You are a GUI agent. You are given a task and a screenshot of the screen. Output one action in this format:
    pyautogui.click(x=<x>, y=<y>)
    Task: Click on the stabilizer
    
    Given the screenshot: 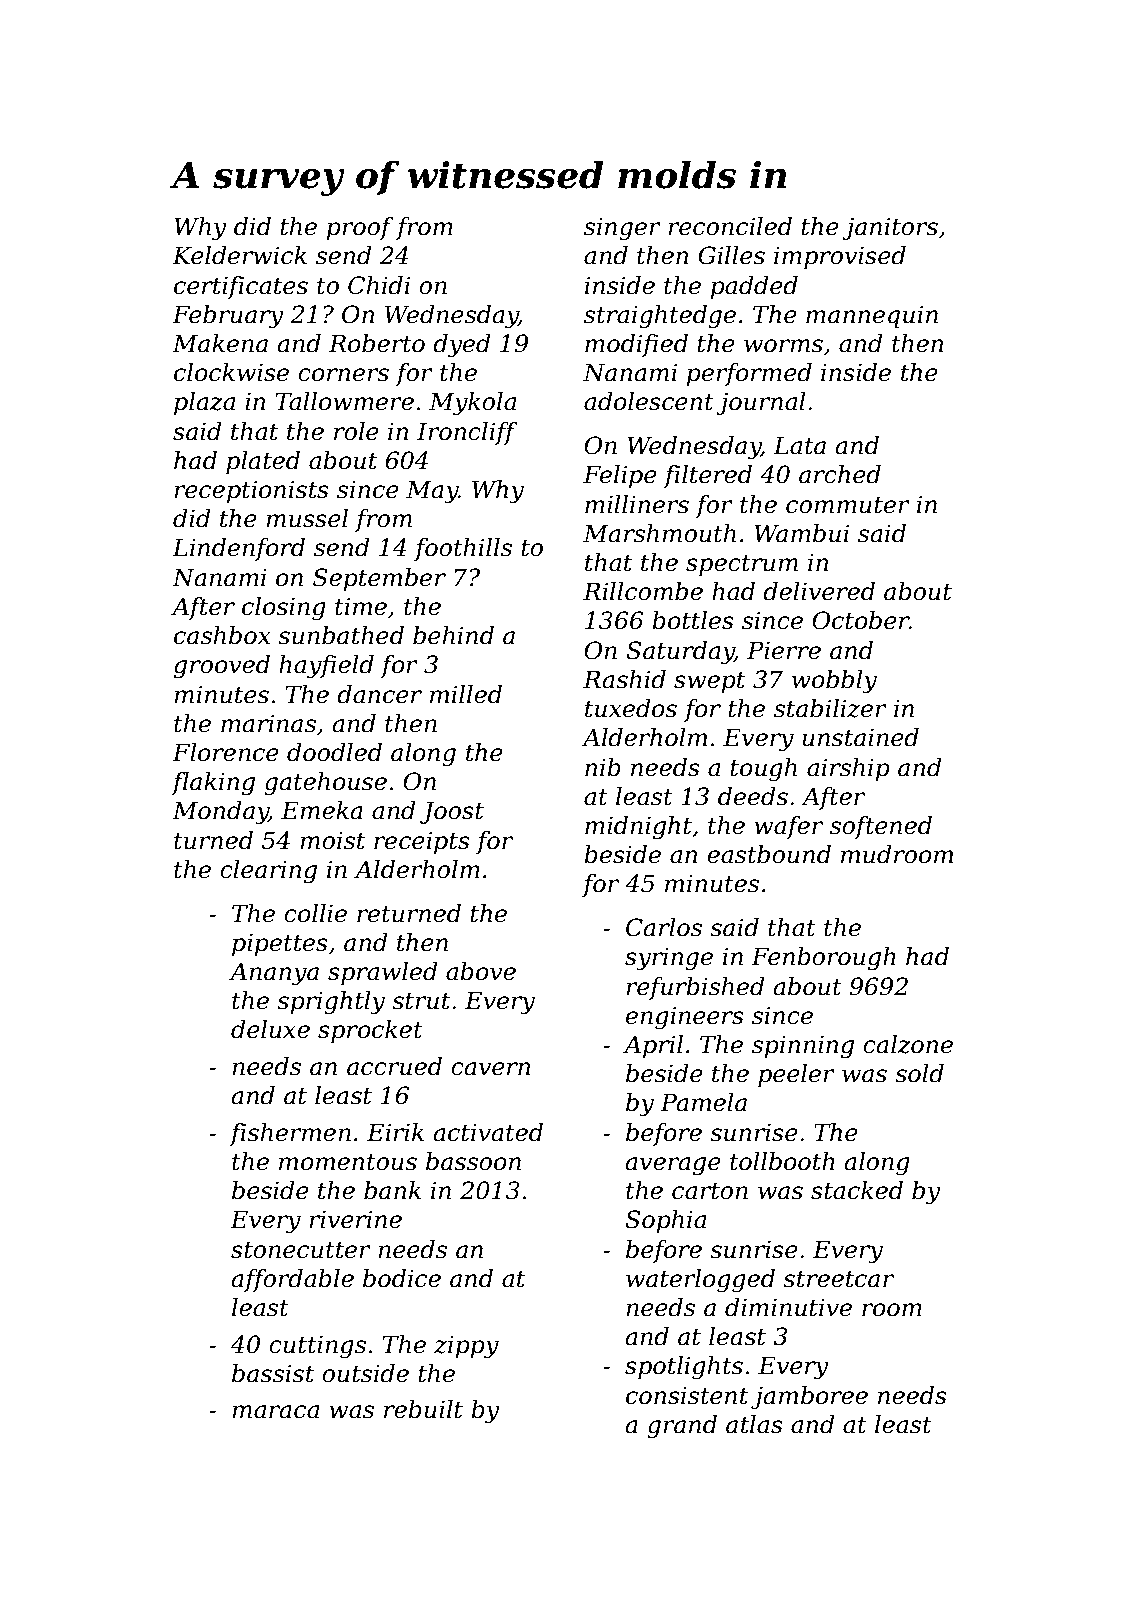 What is the action you would take?
    pyautogui.click(x=830, y=708)
